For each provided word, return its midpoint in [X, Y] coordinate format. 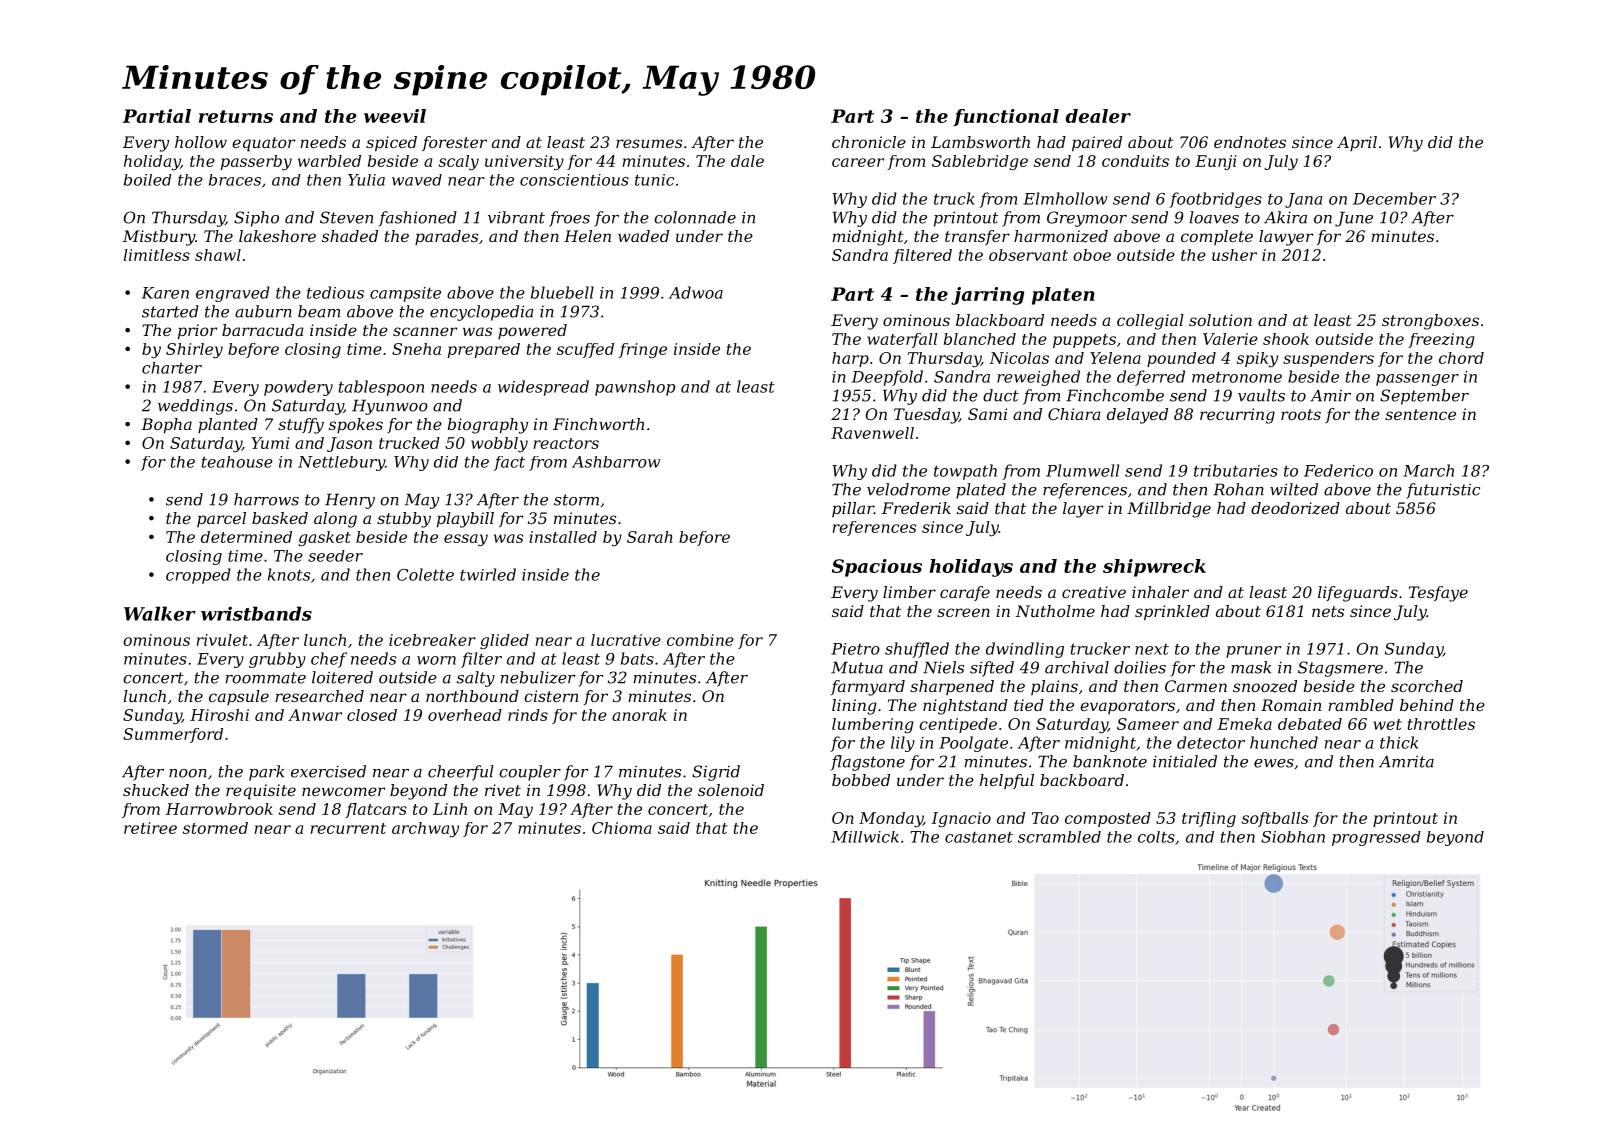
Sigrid [716, 773]
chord [1461, 358]
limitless [157, 255]
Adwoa [696, 292]
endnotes [1250, 142]
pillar [853, 509]
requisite [261, 792]
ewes [1274, 763]
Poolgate [973, 744]
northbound [472, 696]
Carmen [1196, 686]
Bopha [166, 426]
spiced [391, 144]
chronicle [869, 142]
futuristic [1443, 491]
